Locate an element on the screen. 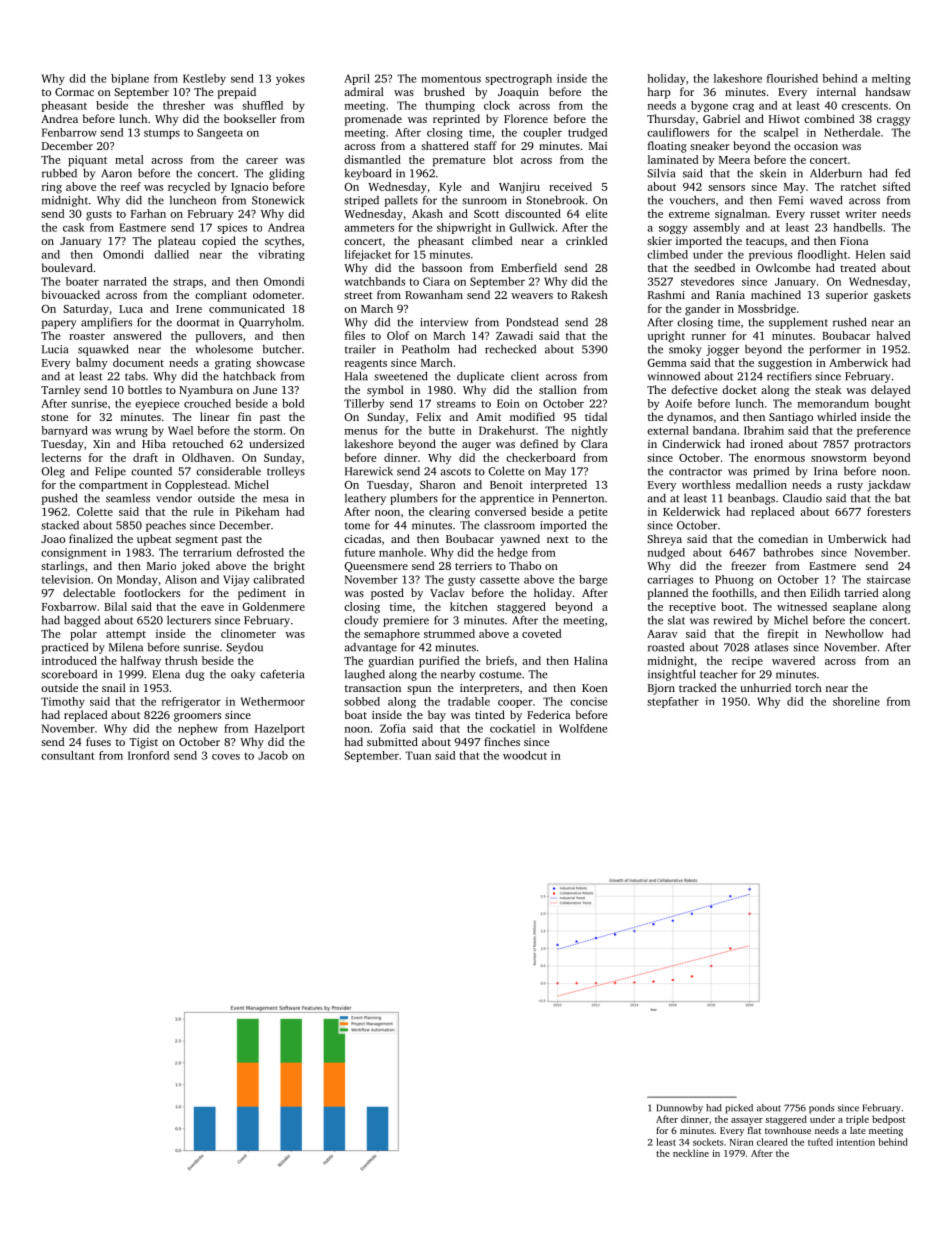 The image size is (952, 1233). neckline is located at coordinates (691, 1153).
